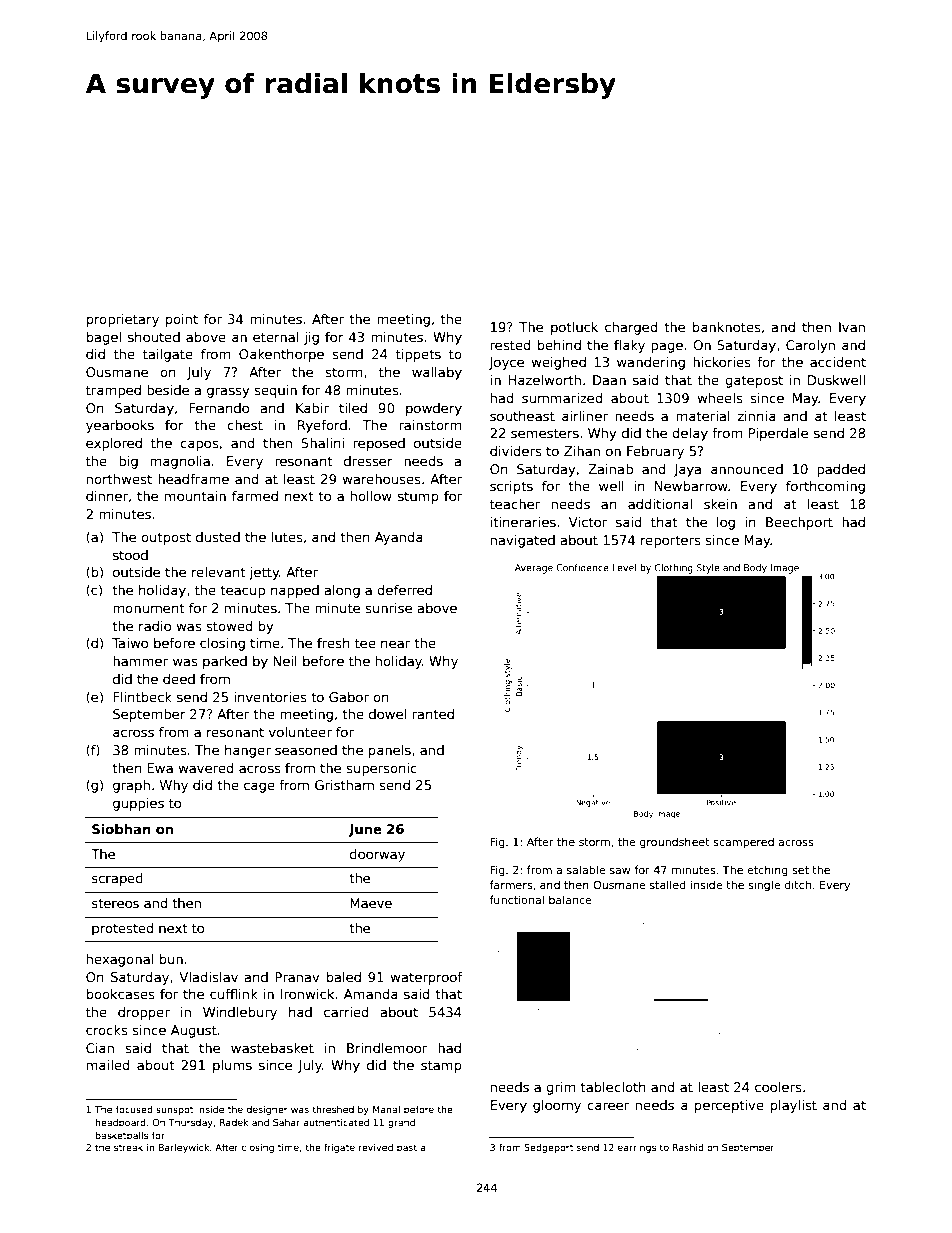  What do you see at coordinates (687, 470) in the page?
I see `Jaya` at bounding box center [687, 470].
